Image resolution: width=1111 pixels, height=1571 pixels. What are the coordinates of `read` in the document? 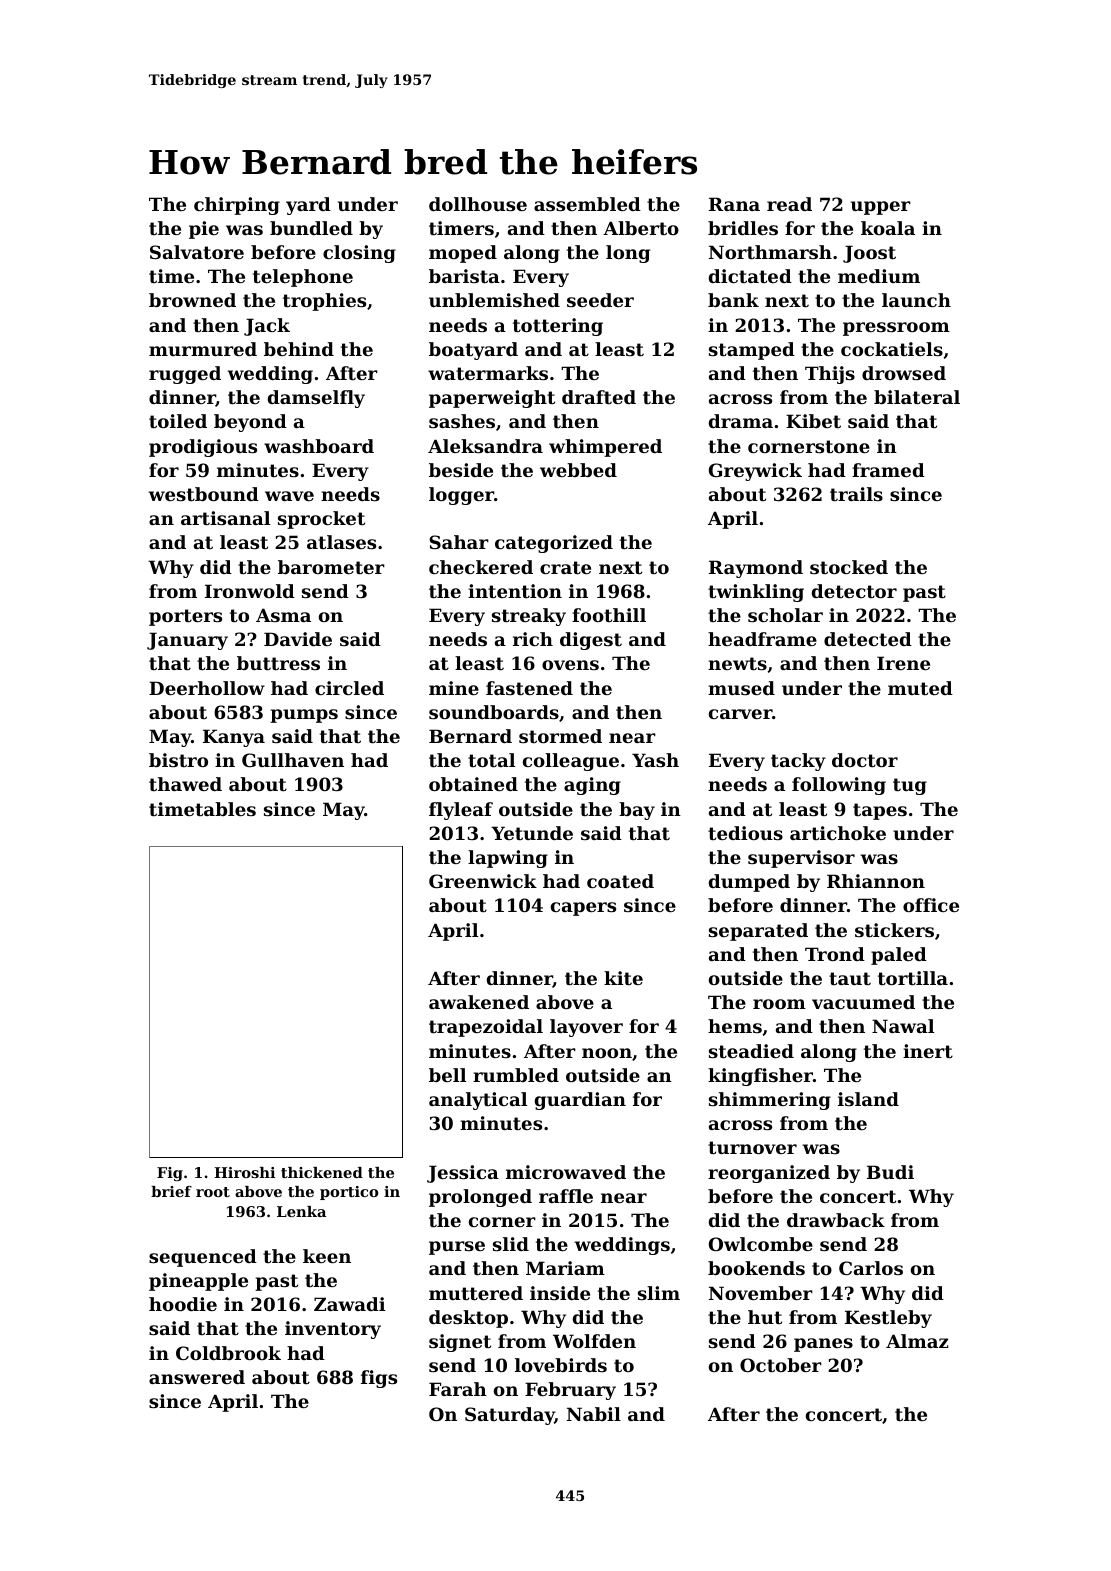 It's located at (789, 204).
